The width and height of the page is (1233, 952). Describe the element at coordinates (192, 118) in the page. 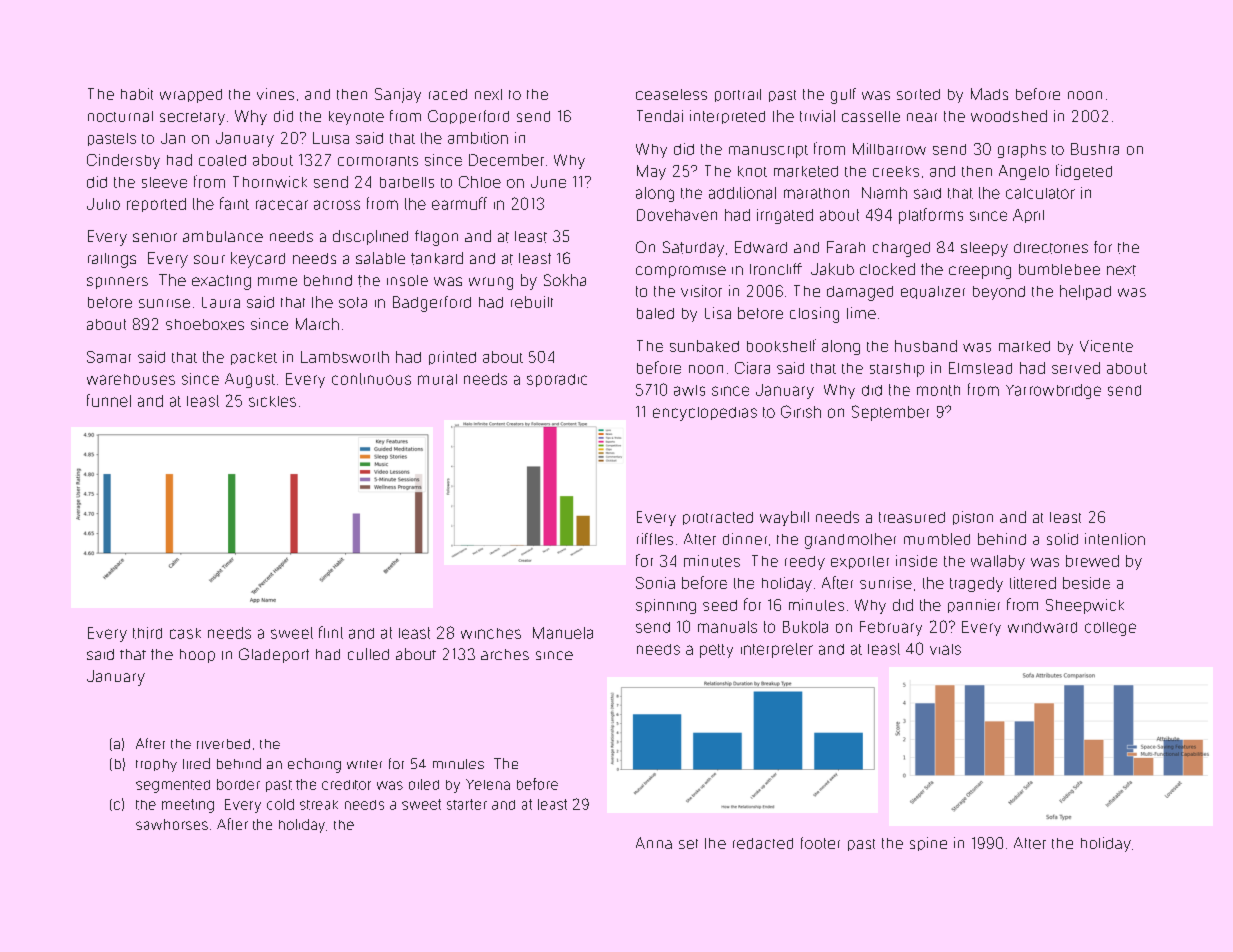

I see `secretary` at that location.
